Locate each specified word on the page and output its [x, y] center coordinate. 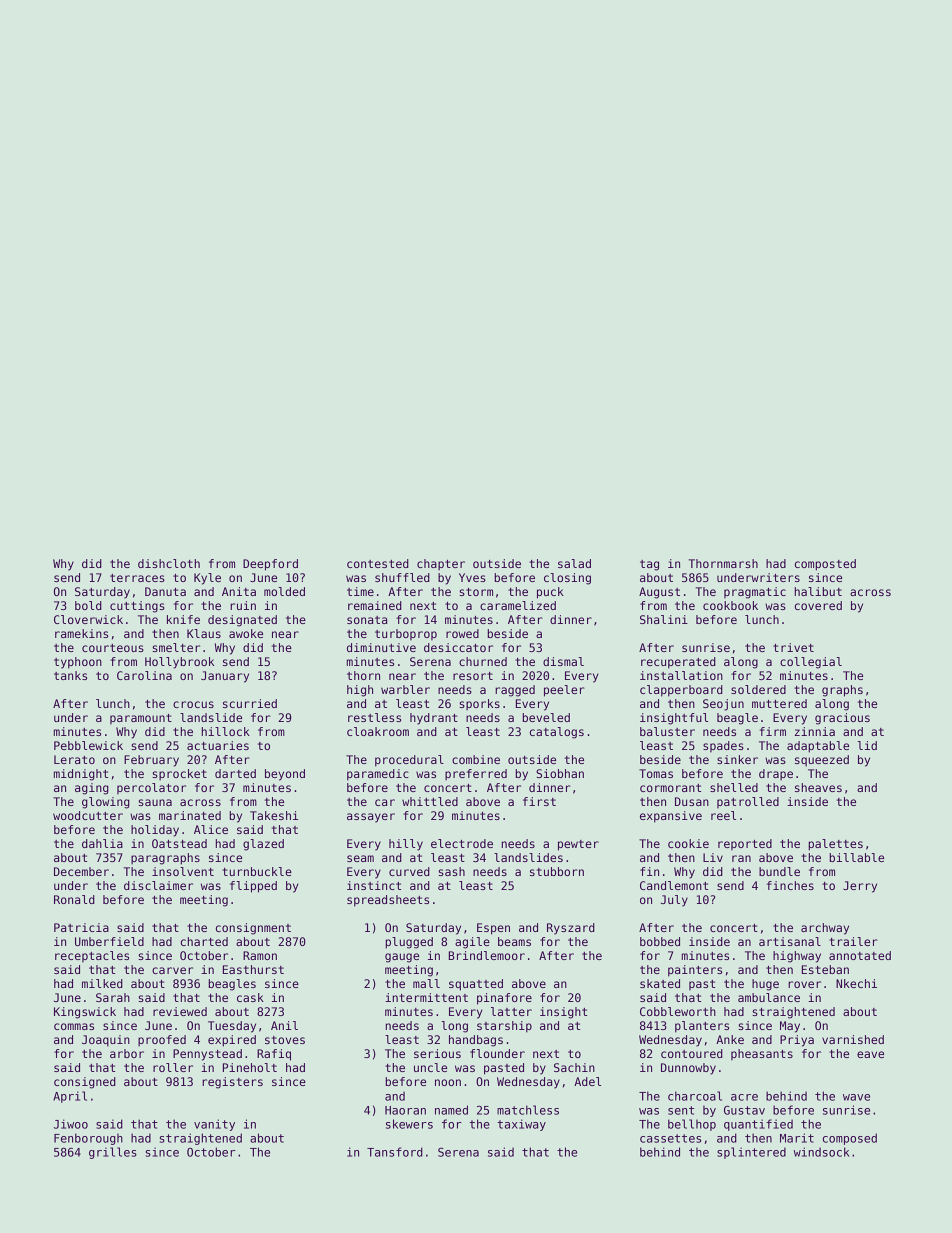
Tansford [395, 1152]
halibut [818, 591]
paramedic [378, 775]
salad [574, 563]
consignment [253, 929]
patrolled [748, 802]
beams [514, 941]
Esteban [825, 969]
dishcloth [169, 563]
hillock [226, 731]
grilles [113, 1153]
